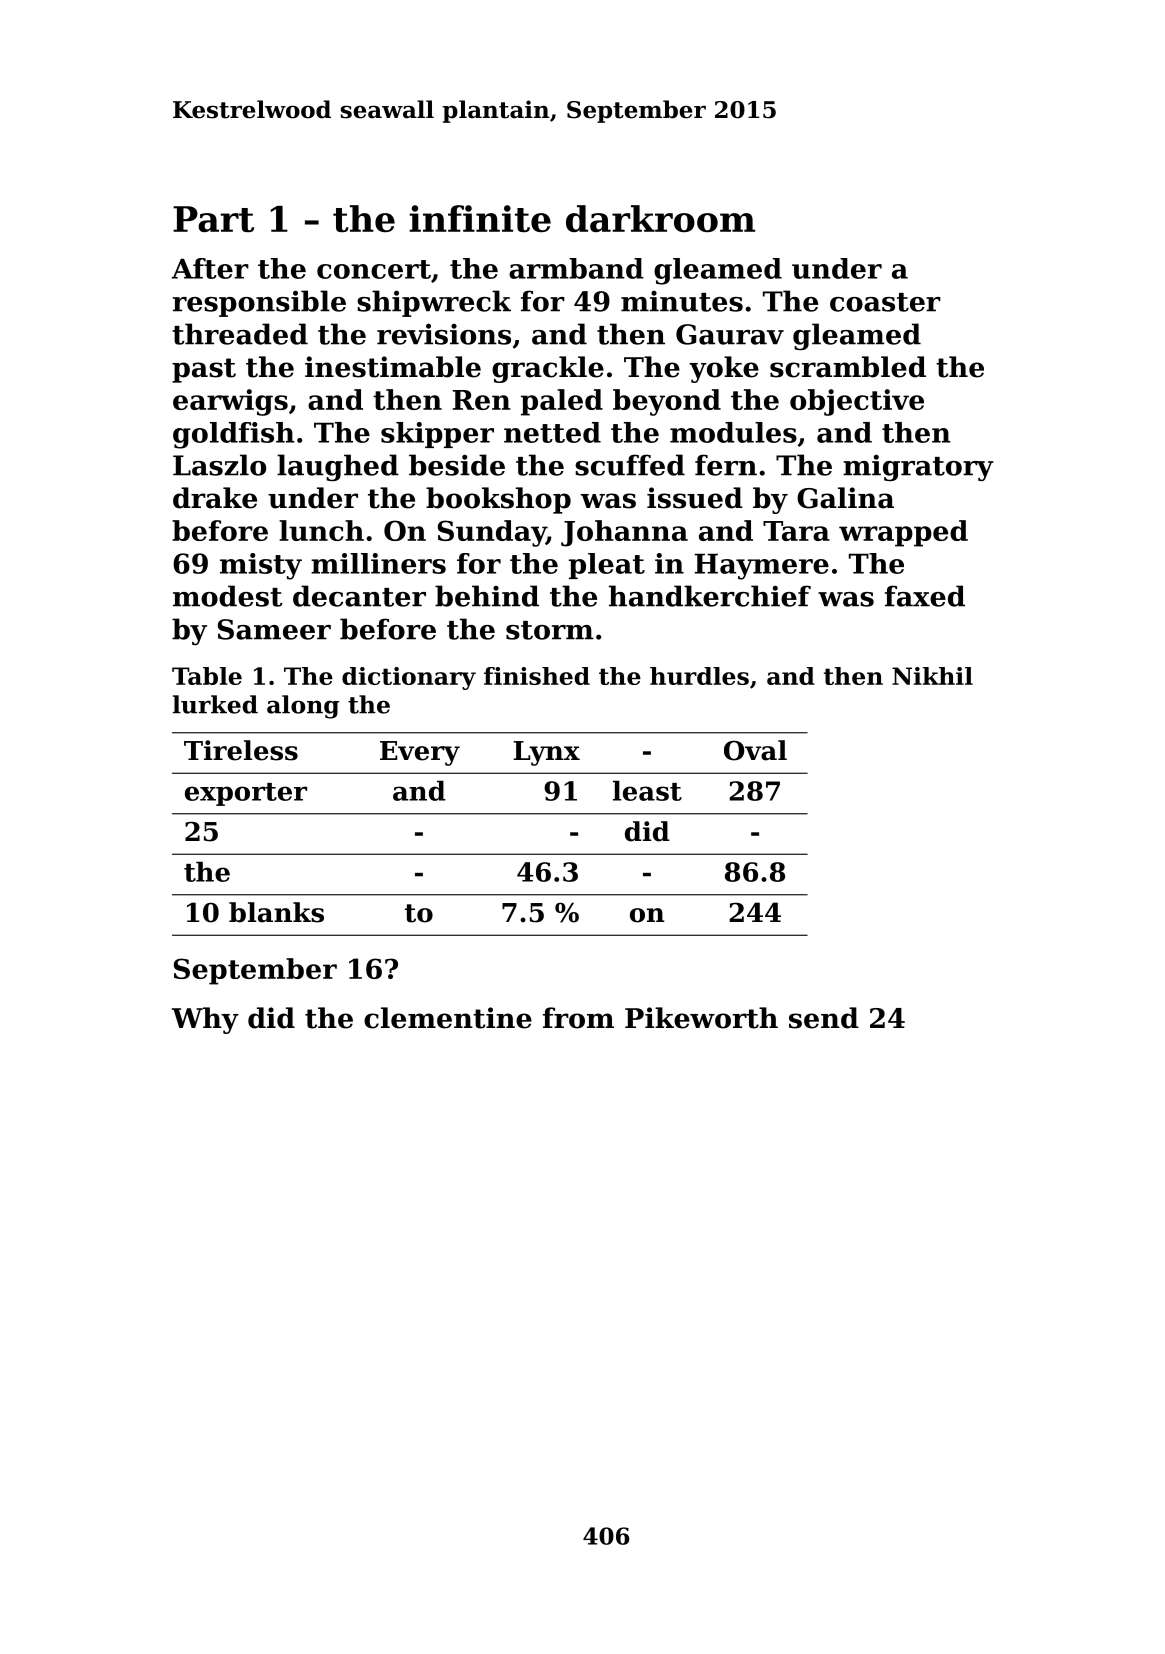 This image has width=1165, height=1654. What do you see at coordinates (548, 369) in the image?
I see `grackle` at bounding box center [548, 369].
